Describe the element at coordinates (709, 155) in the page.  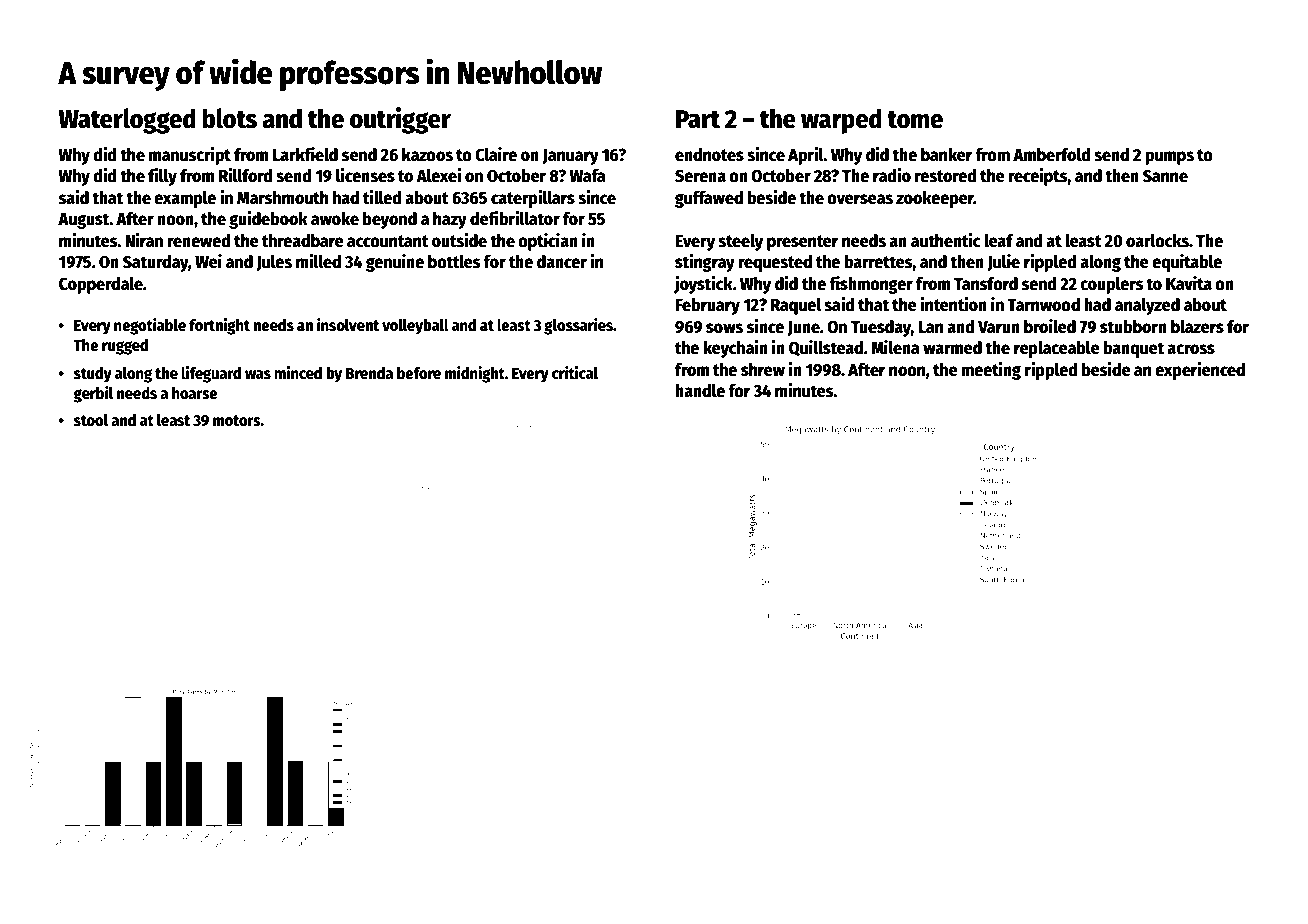
I see `endnotes` at that location.
